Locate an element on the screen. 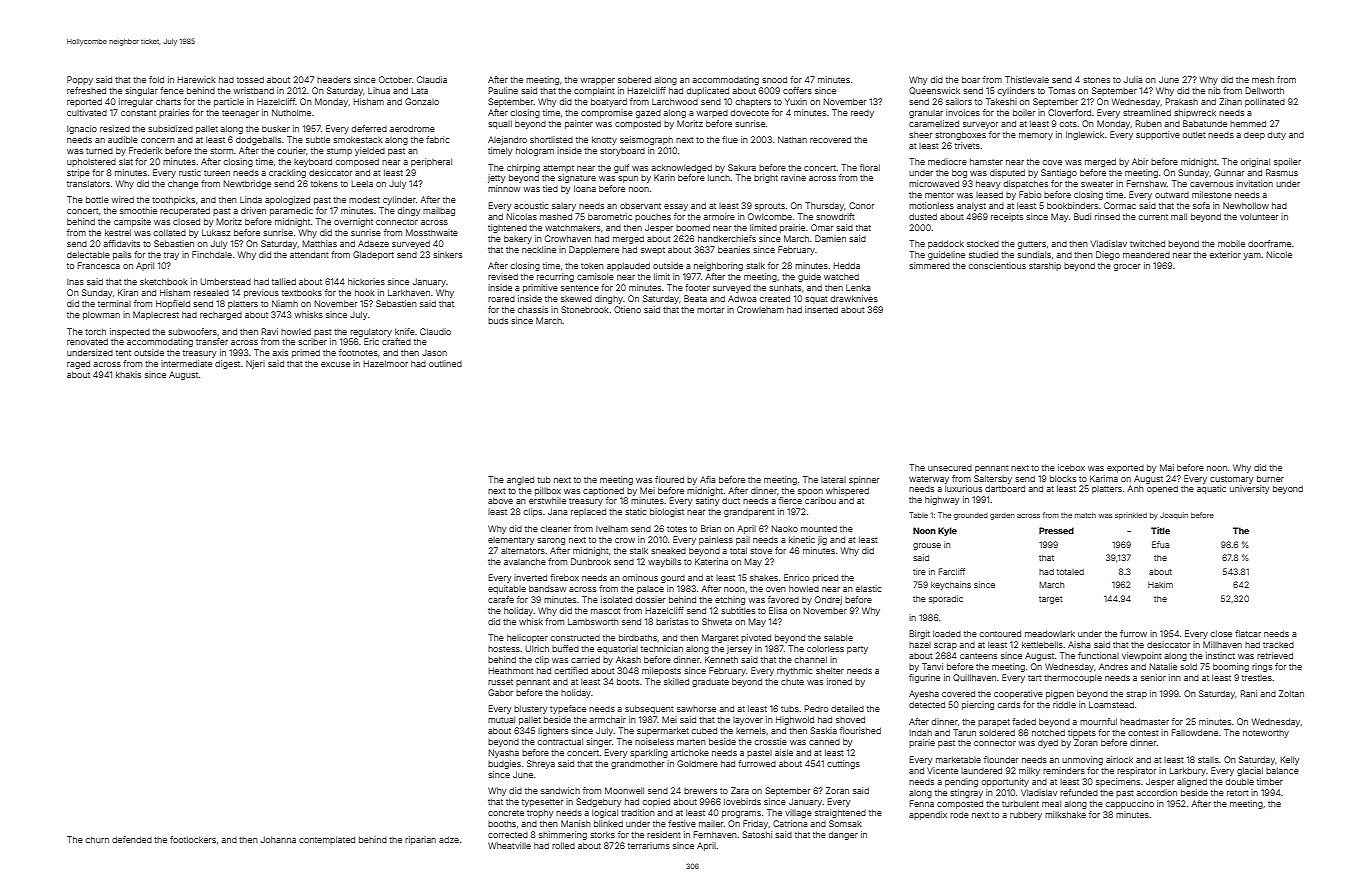 This screenshot has width=1372, height=887. Gabor is located at coordinates (500, 692).
